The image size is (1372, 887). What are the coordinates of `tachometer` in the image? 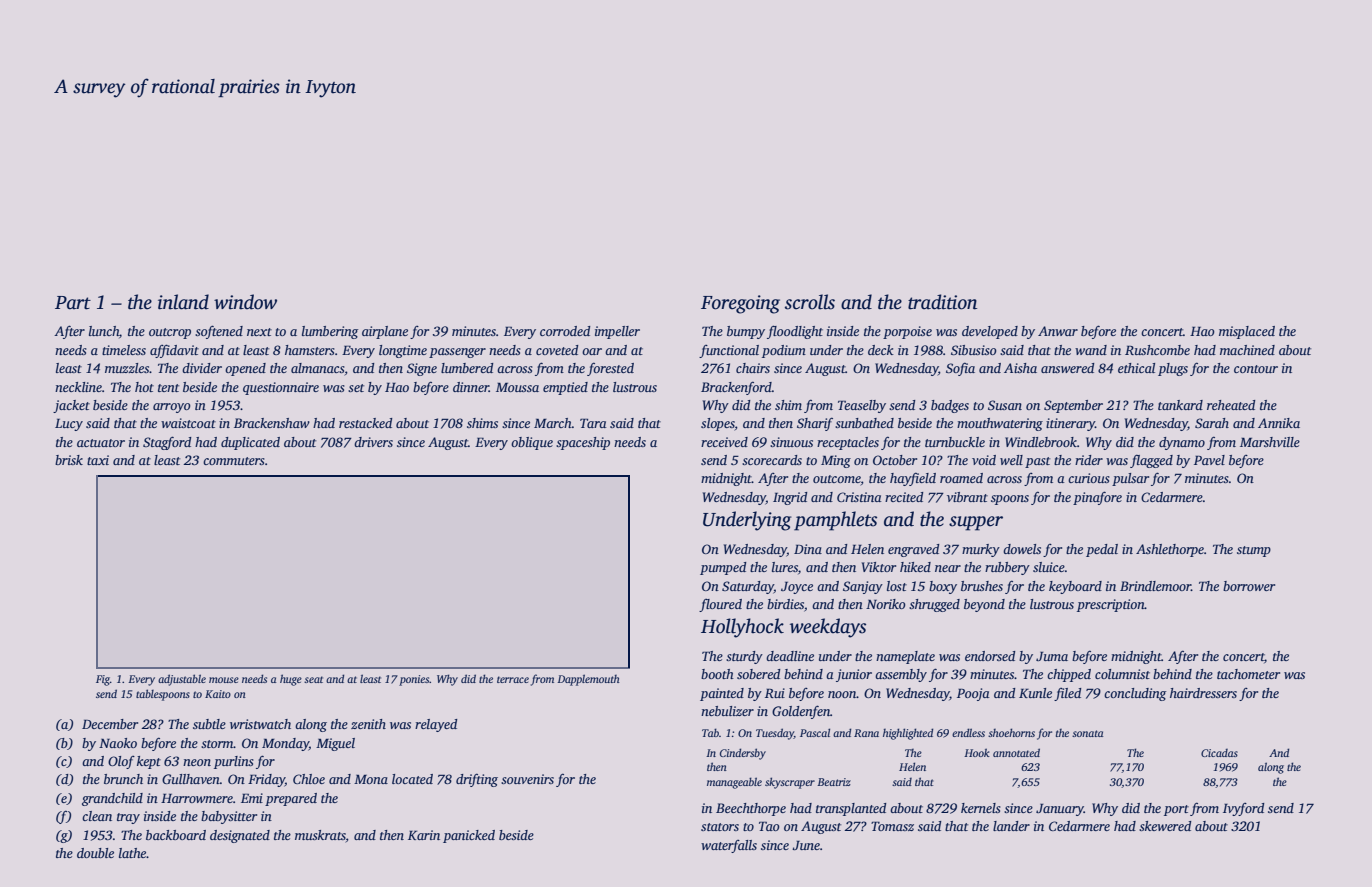 It's located at (1248, 674).
